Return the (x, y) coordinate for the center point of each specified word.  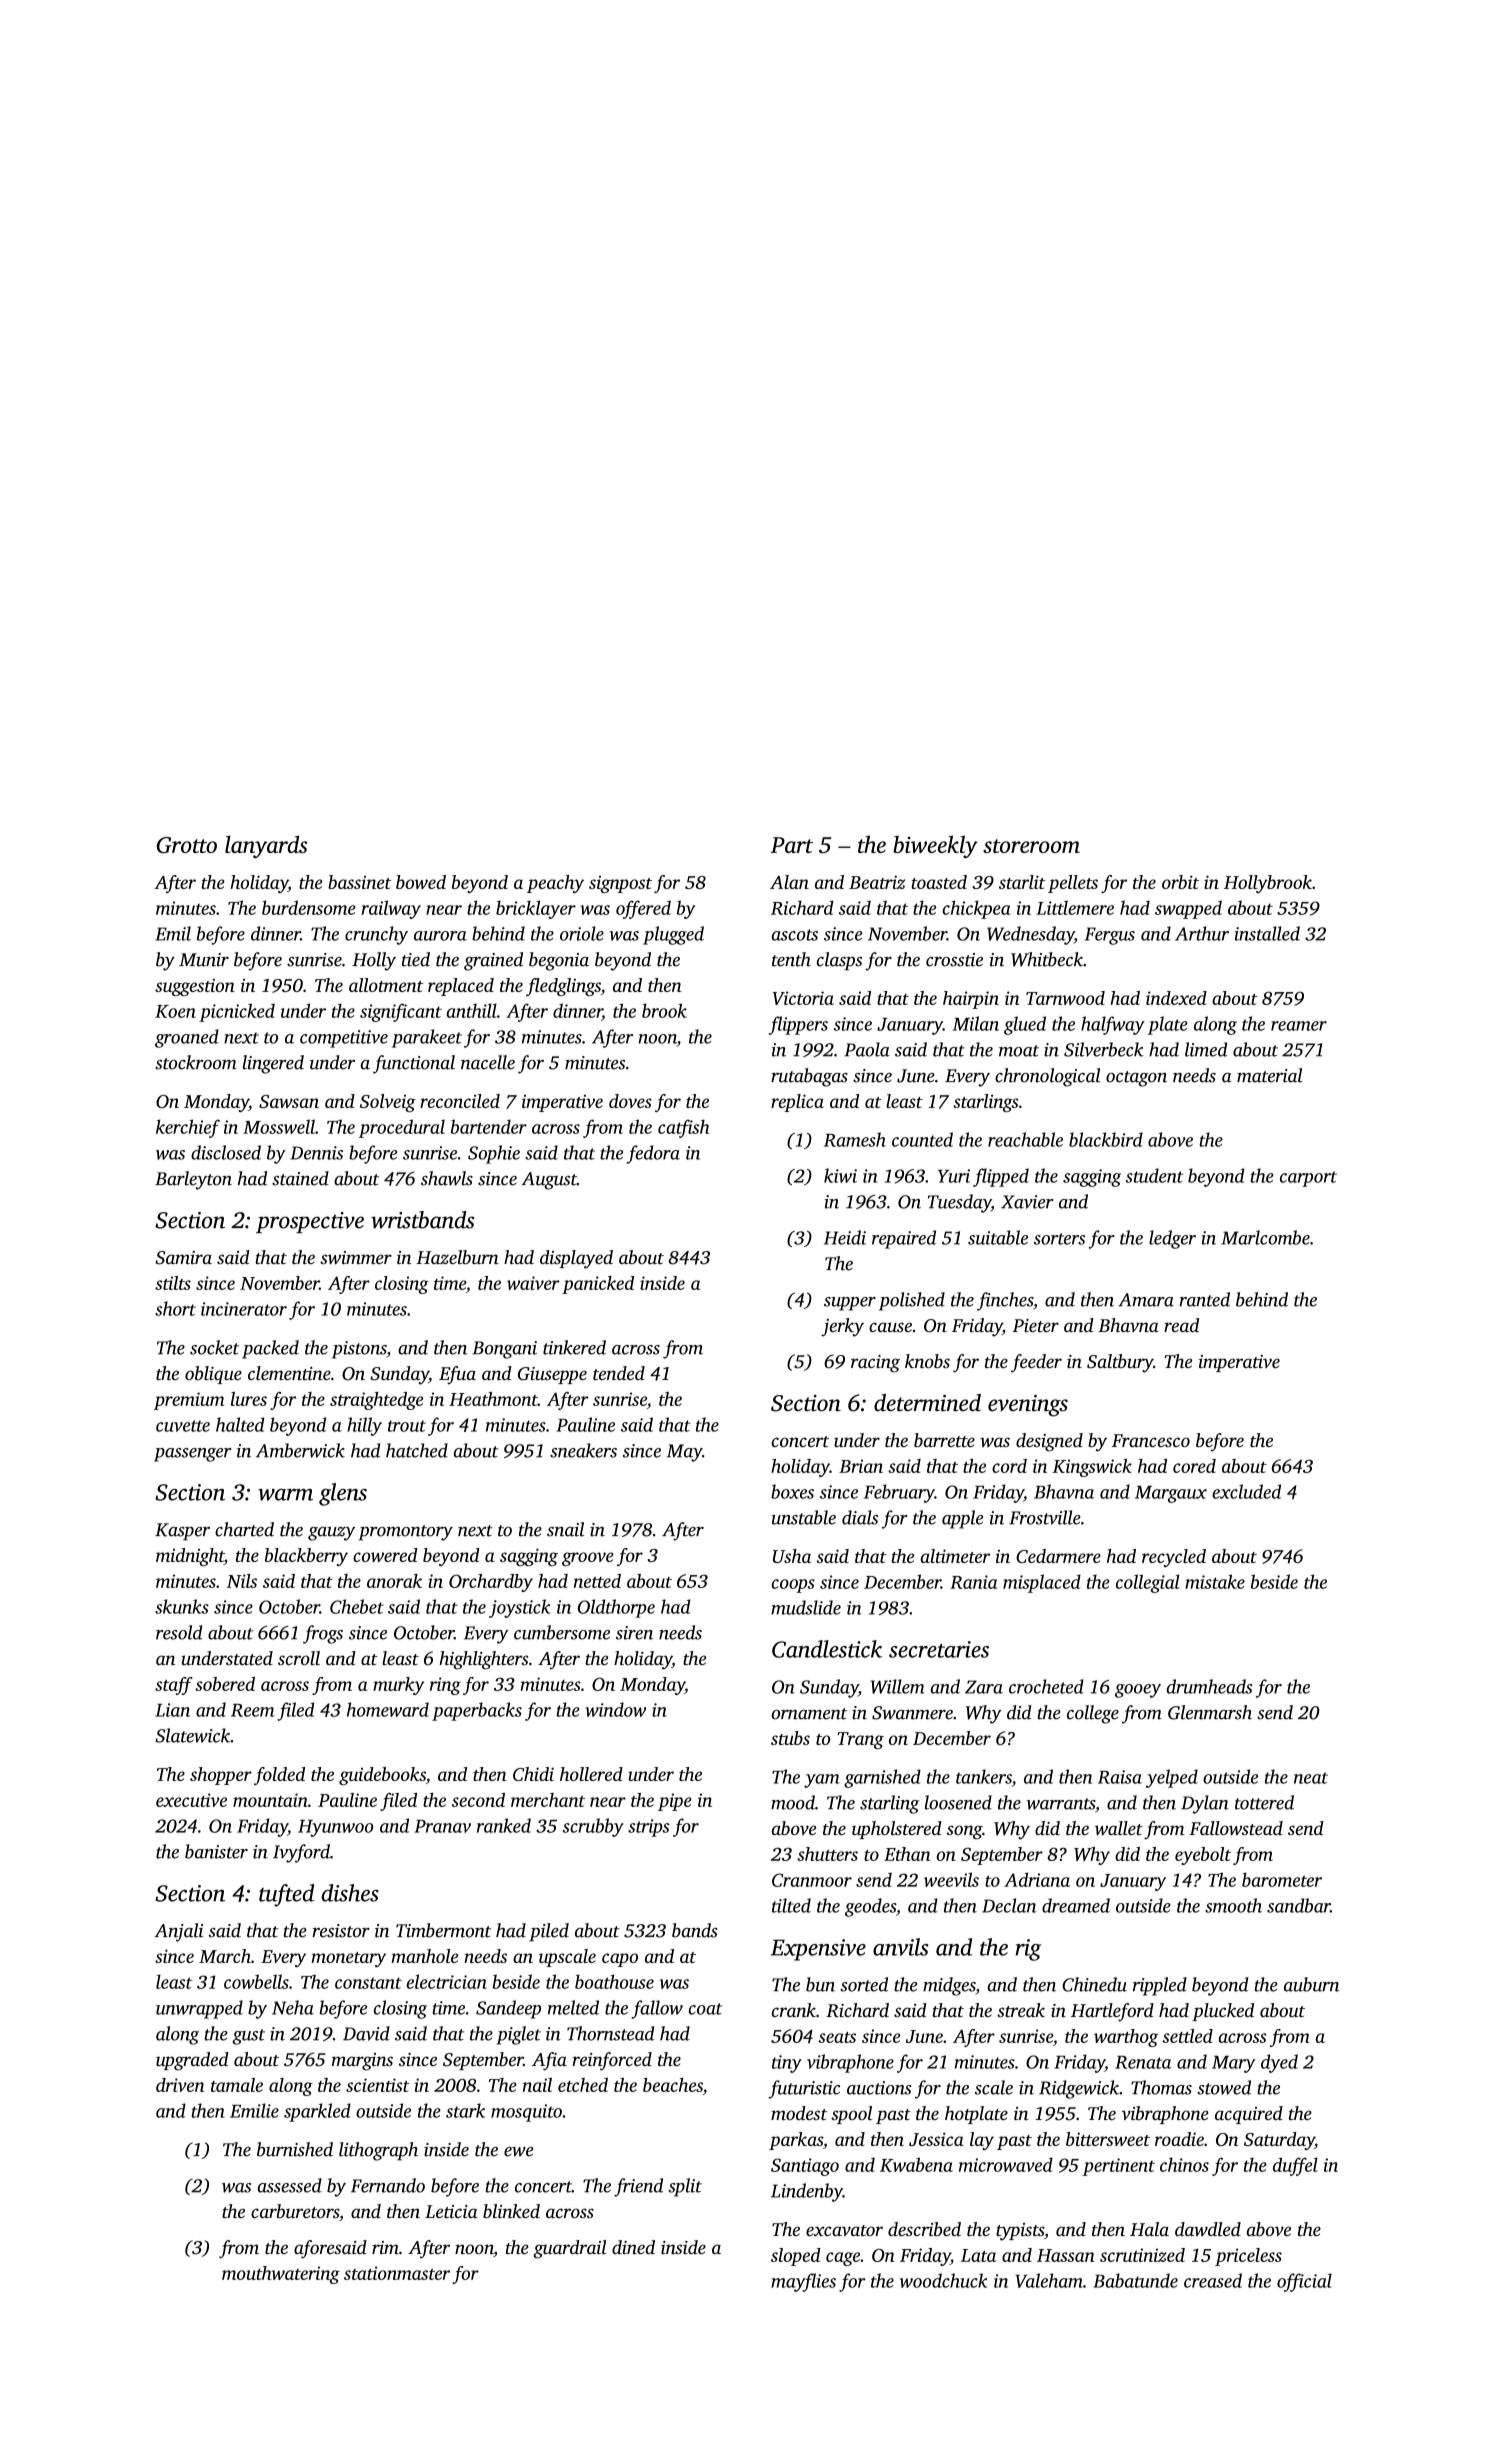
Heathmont (493, 1399)
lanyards (266, 846)
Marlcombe (1265, 1237)
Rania (973, 1582)
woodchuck (944, 2280)
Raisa (1120, 1777)
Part (792, 845)
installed (1267, 933)
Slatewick (192, 1735)
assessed (290, 2185)
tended (619, 1373)
